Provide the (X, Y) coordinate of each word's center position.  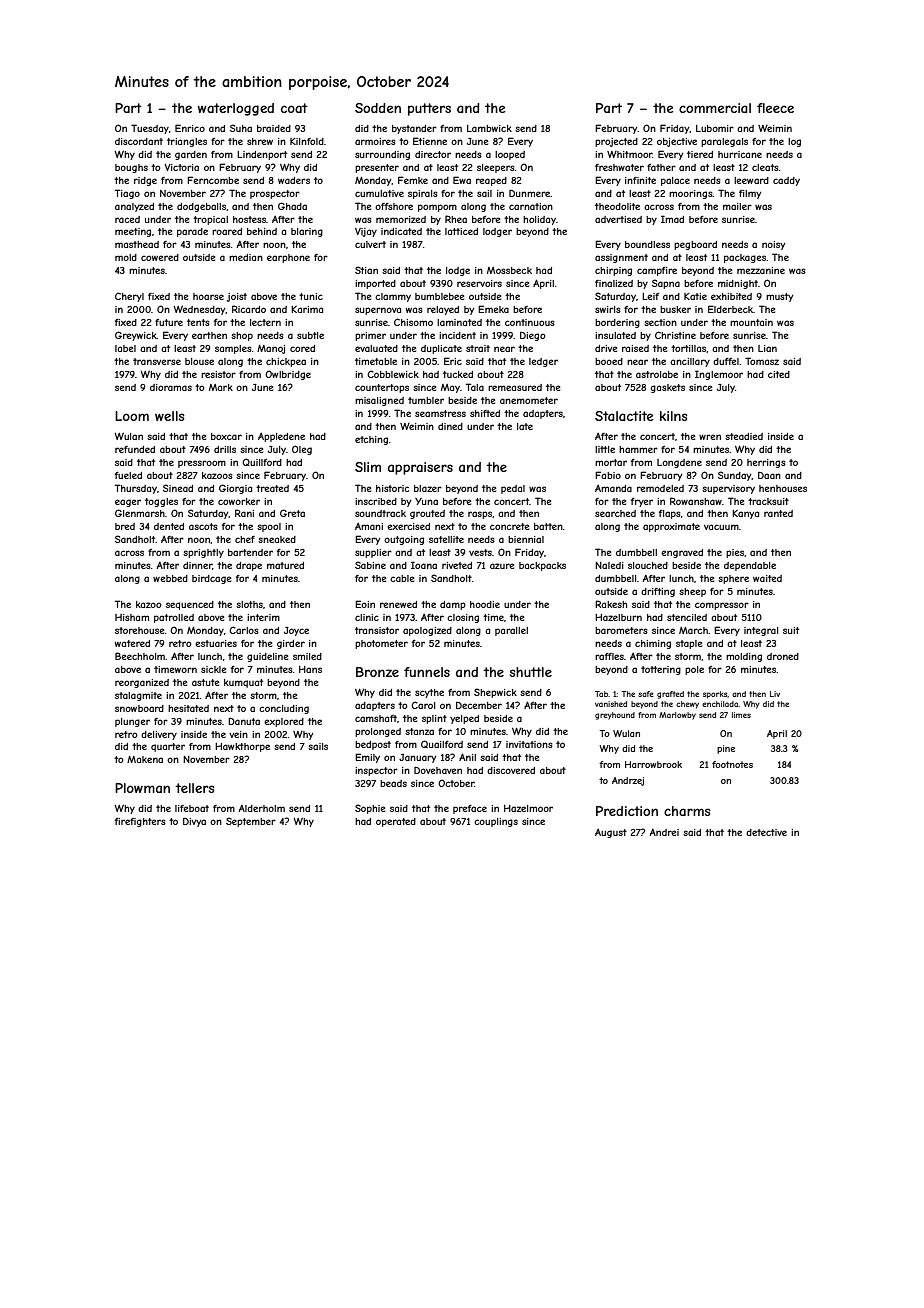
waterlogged (236, 109)
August (611, 833)
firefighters (140, 822)
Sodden (378, 108)
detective (766, 832)
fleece (775, 108)
